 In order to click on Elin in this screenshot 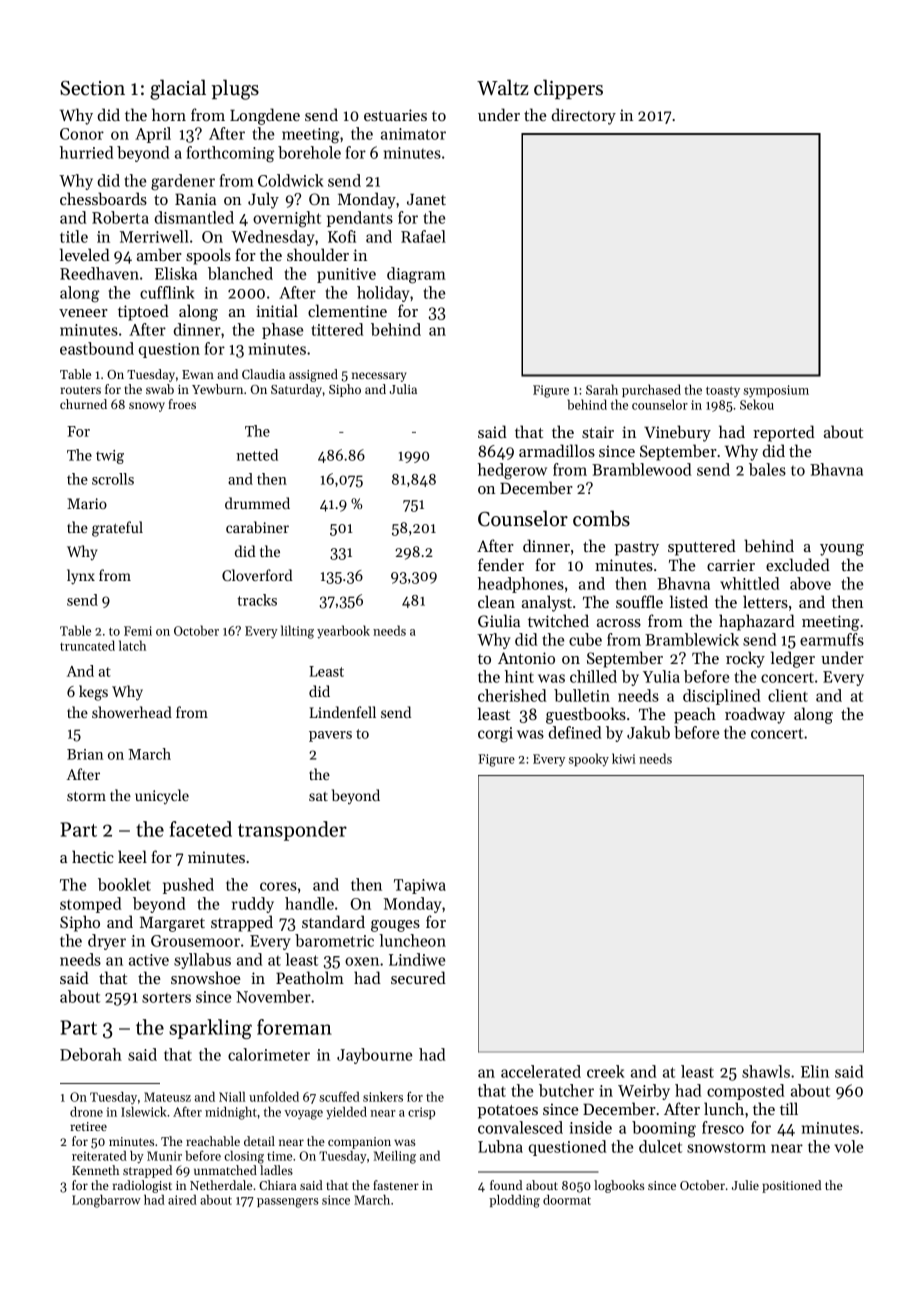, I will do `click(815, 1071)`.
